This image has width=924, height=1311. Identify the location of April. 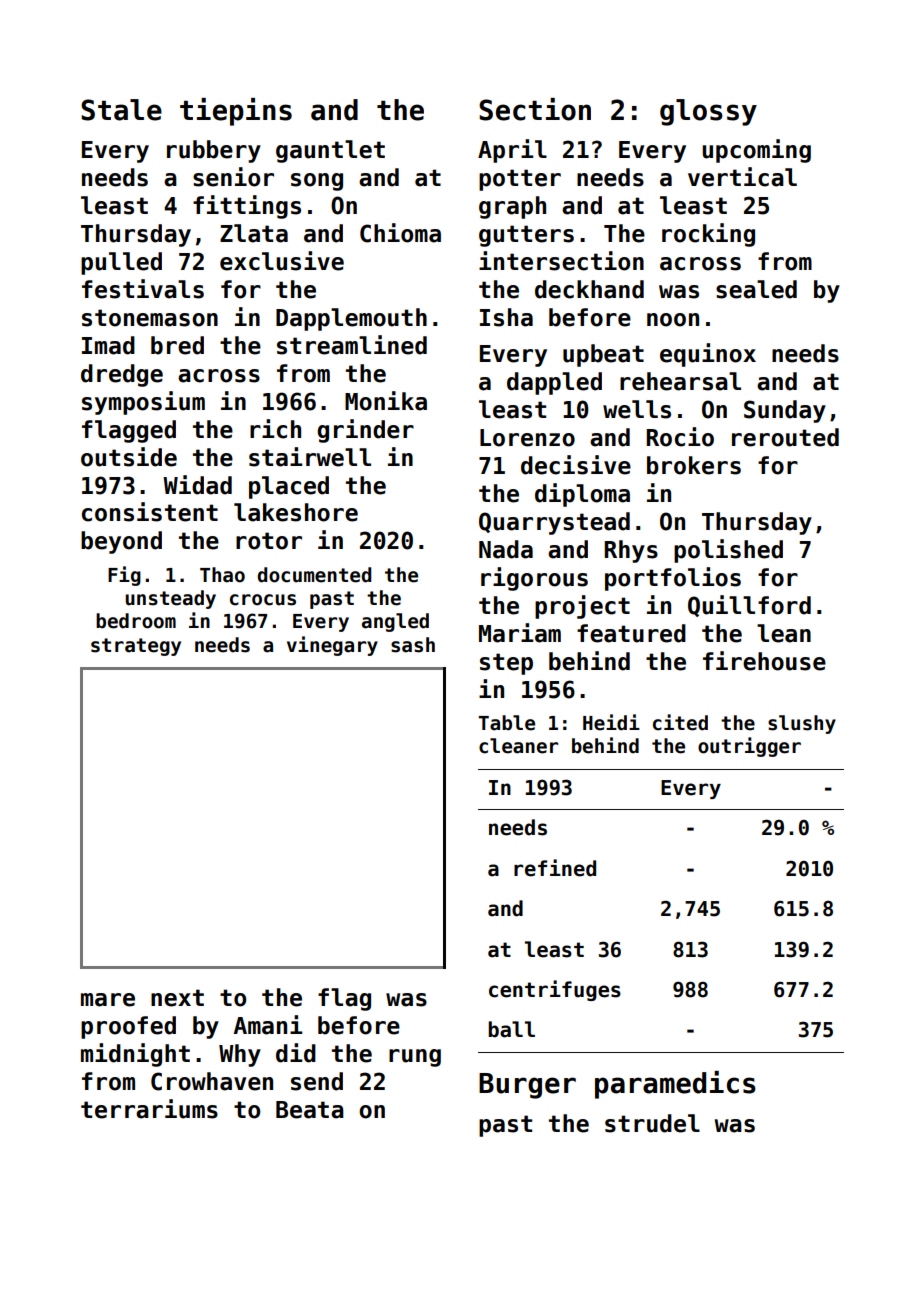
(512, 151).
